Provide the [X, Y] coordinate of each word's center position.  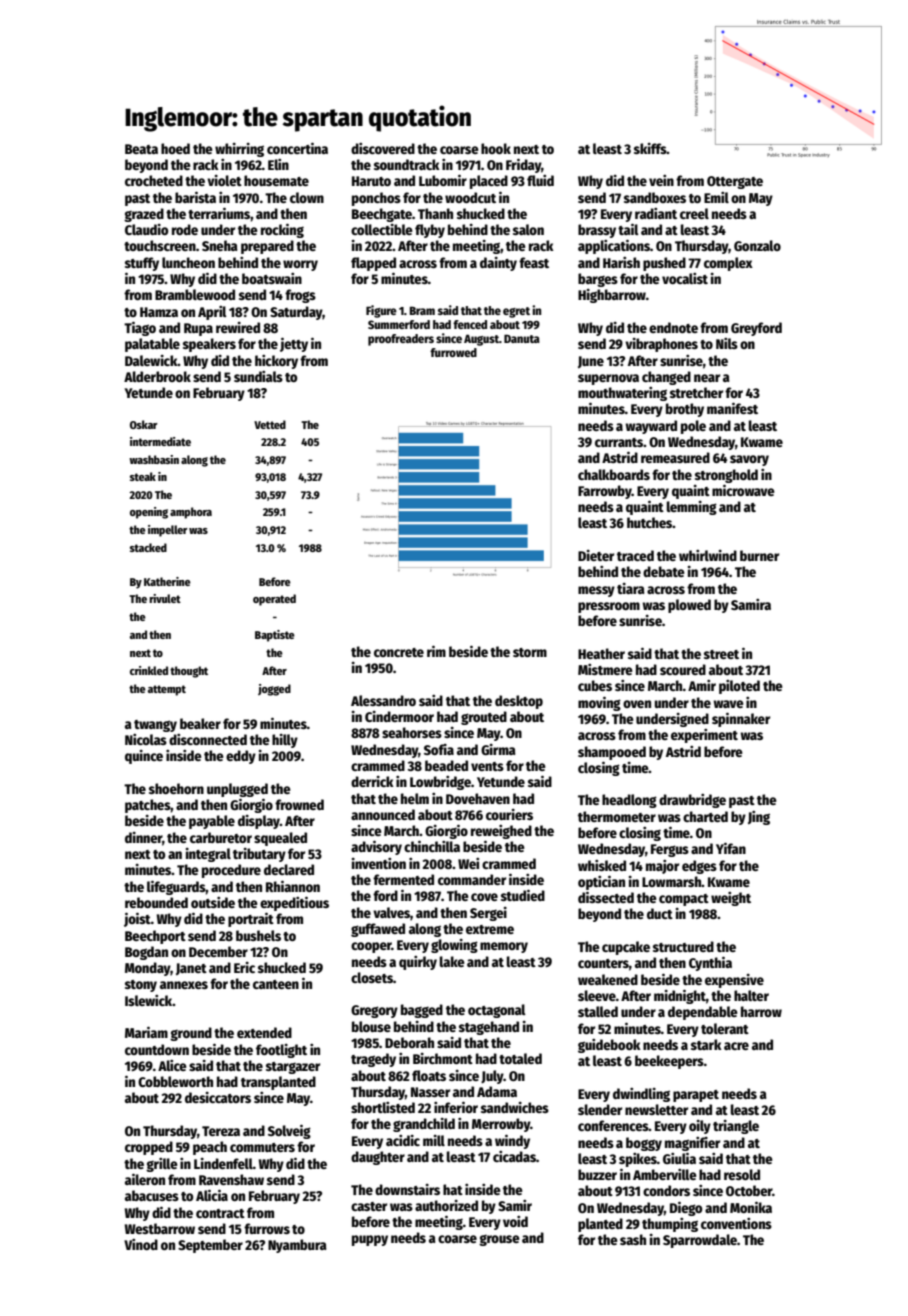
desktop [519, 702]
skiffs [650, 148]
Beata [141, 149]
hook [496, 148]
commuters [262, 1147]
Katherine [167, 581]
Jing [759, 818]
